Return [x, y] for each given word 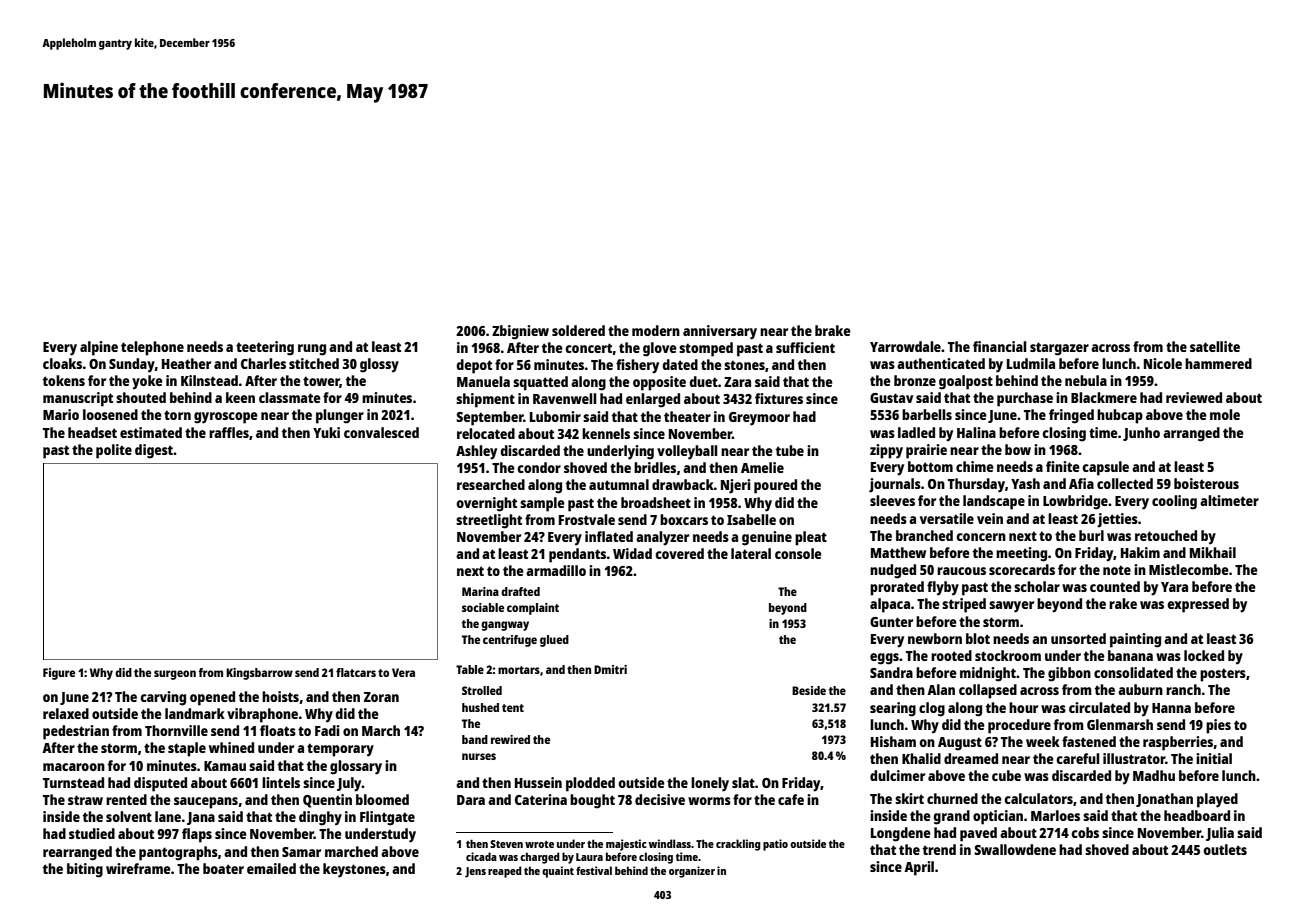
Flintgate [387, 818]
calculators [1038, 798]
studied [92, 833]
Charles [263, 363]
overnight [486, 504]
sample [542, 504]
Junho [1141, 434]
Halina [976, 432]
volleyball [687, 452]
